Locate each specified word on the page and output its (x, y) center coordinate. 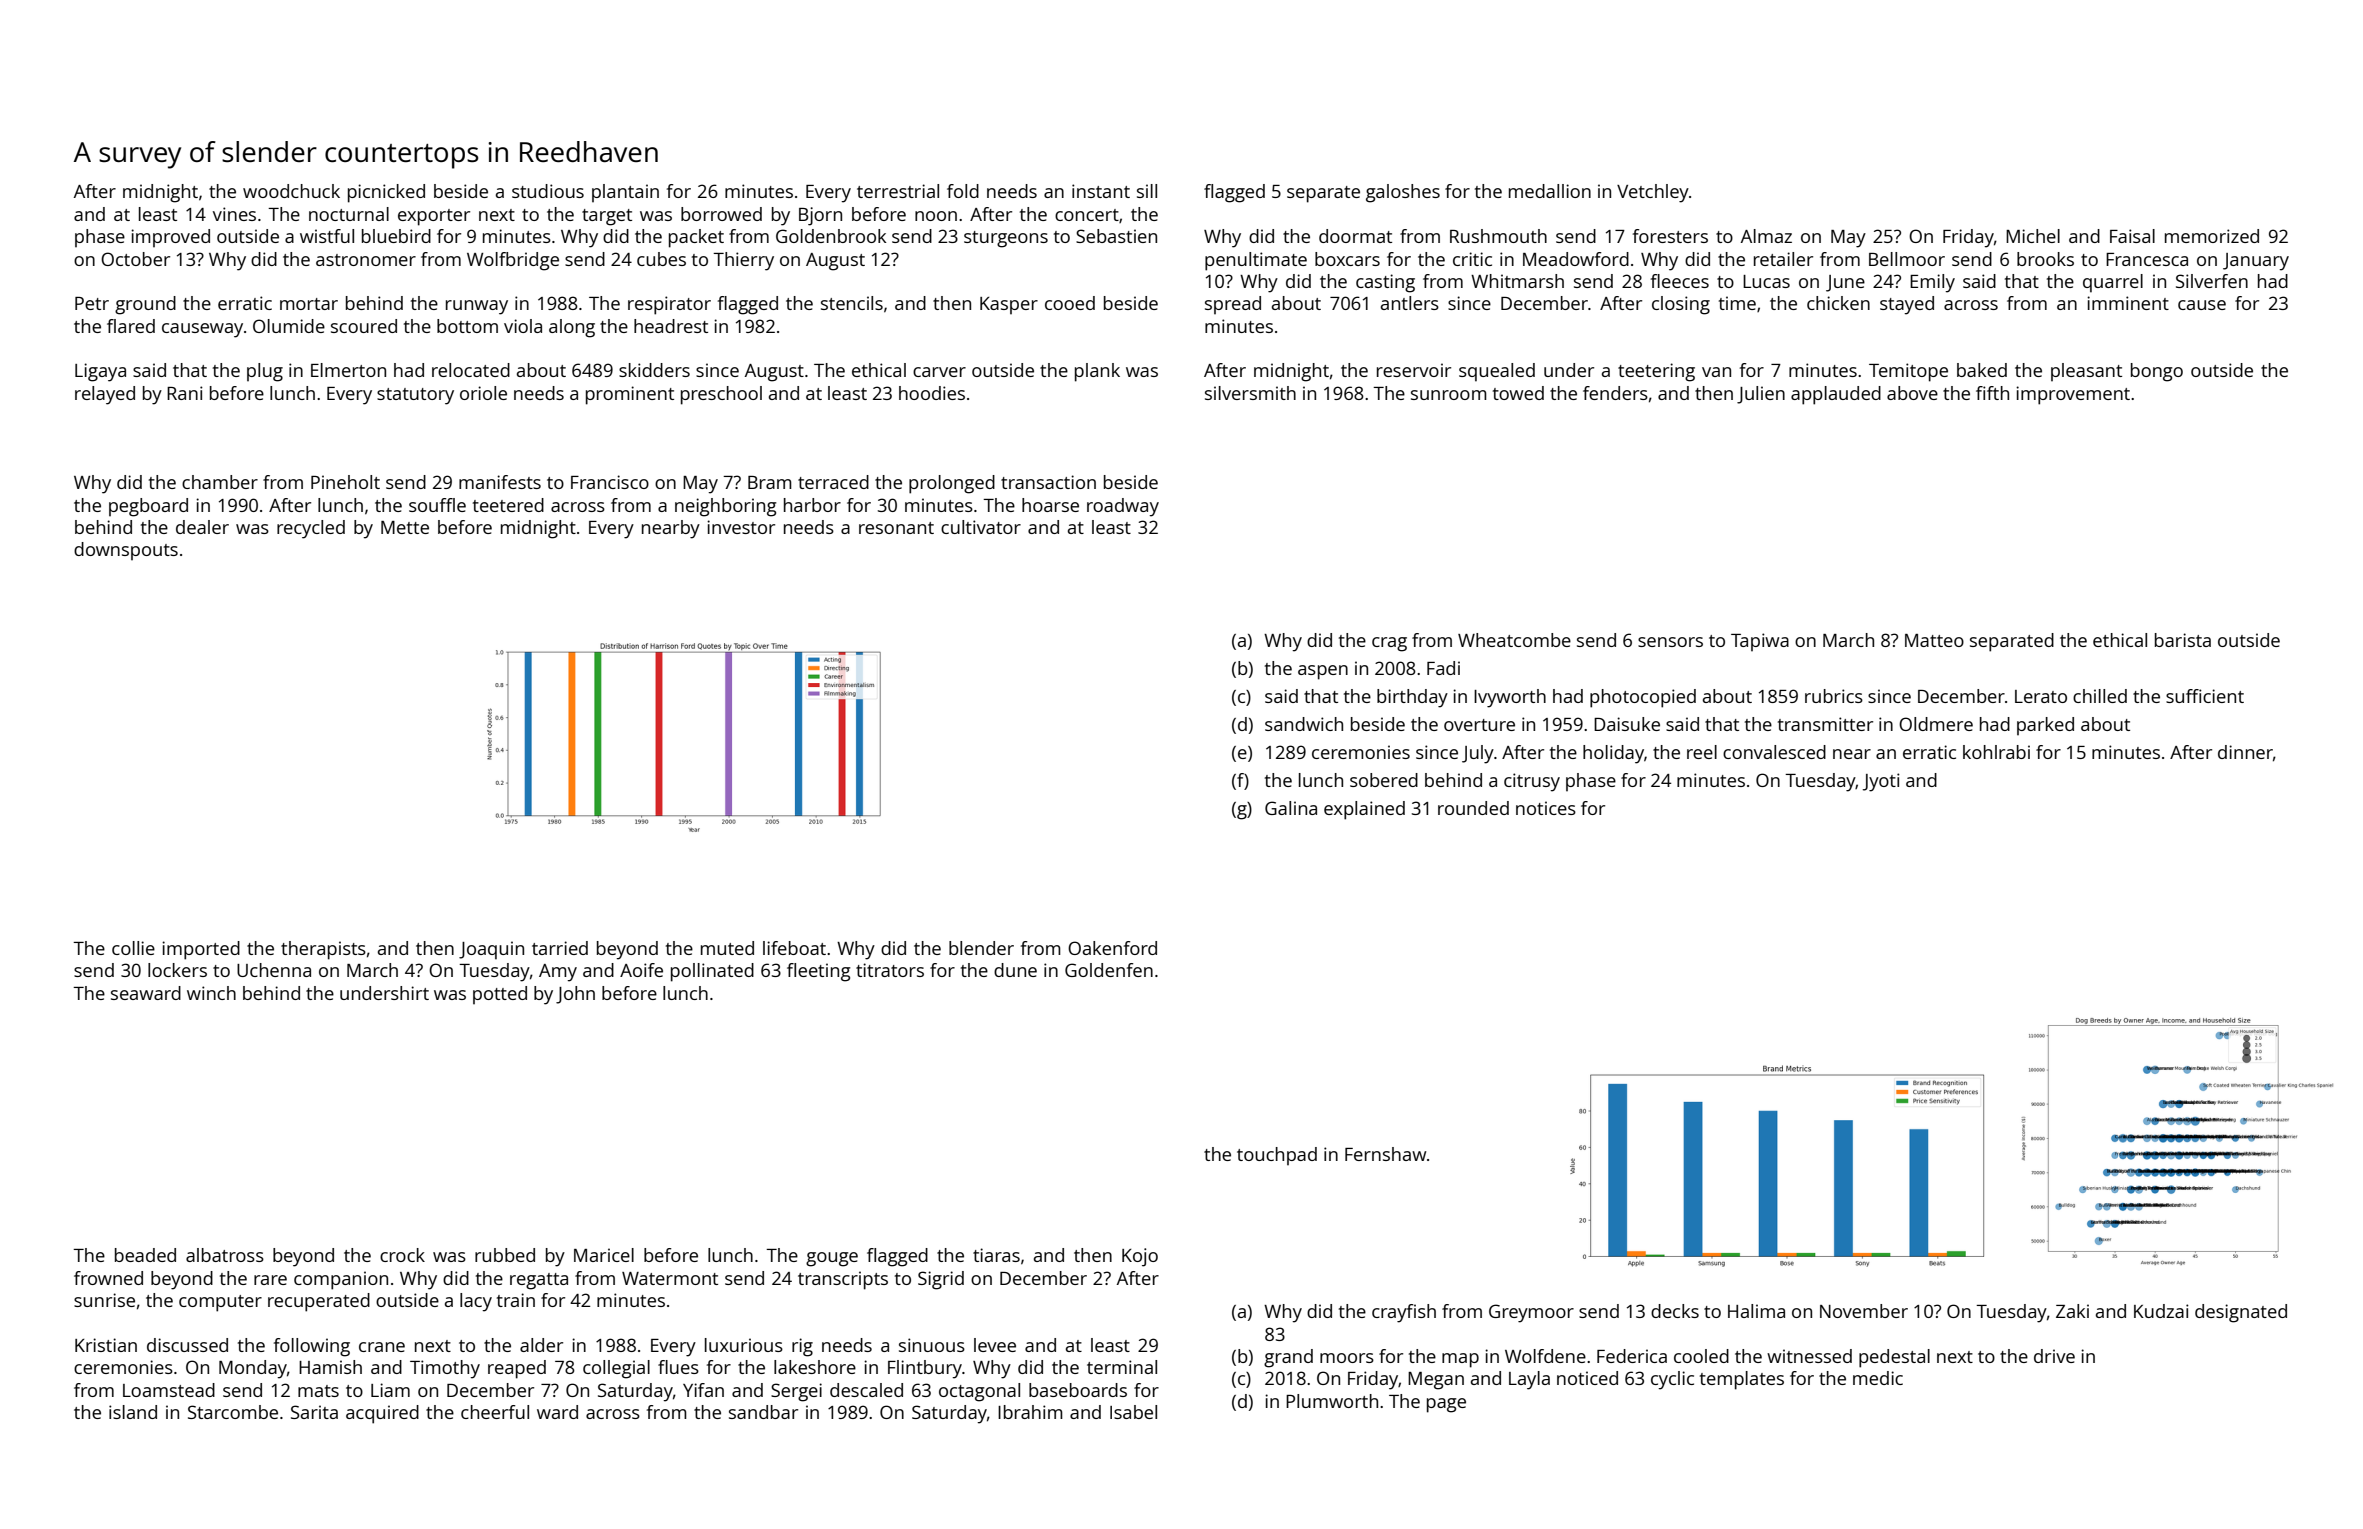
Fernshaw (1385, 1154)
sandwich (1304, 724)
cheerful (495, 1412)
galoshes (1403, 193)
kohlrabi (1996, 752)
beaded (145, 1255)
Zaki (2072, 1311)
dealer (202, 527)
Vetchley (1653, 193)
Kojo (1140, 1257)
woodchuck (291, 191)
